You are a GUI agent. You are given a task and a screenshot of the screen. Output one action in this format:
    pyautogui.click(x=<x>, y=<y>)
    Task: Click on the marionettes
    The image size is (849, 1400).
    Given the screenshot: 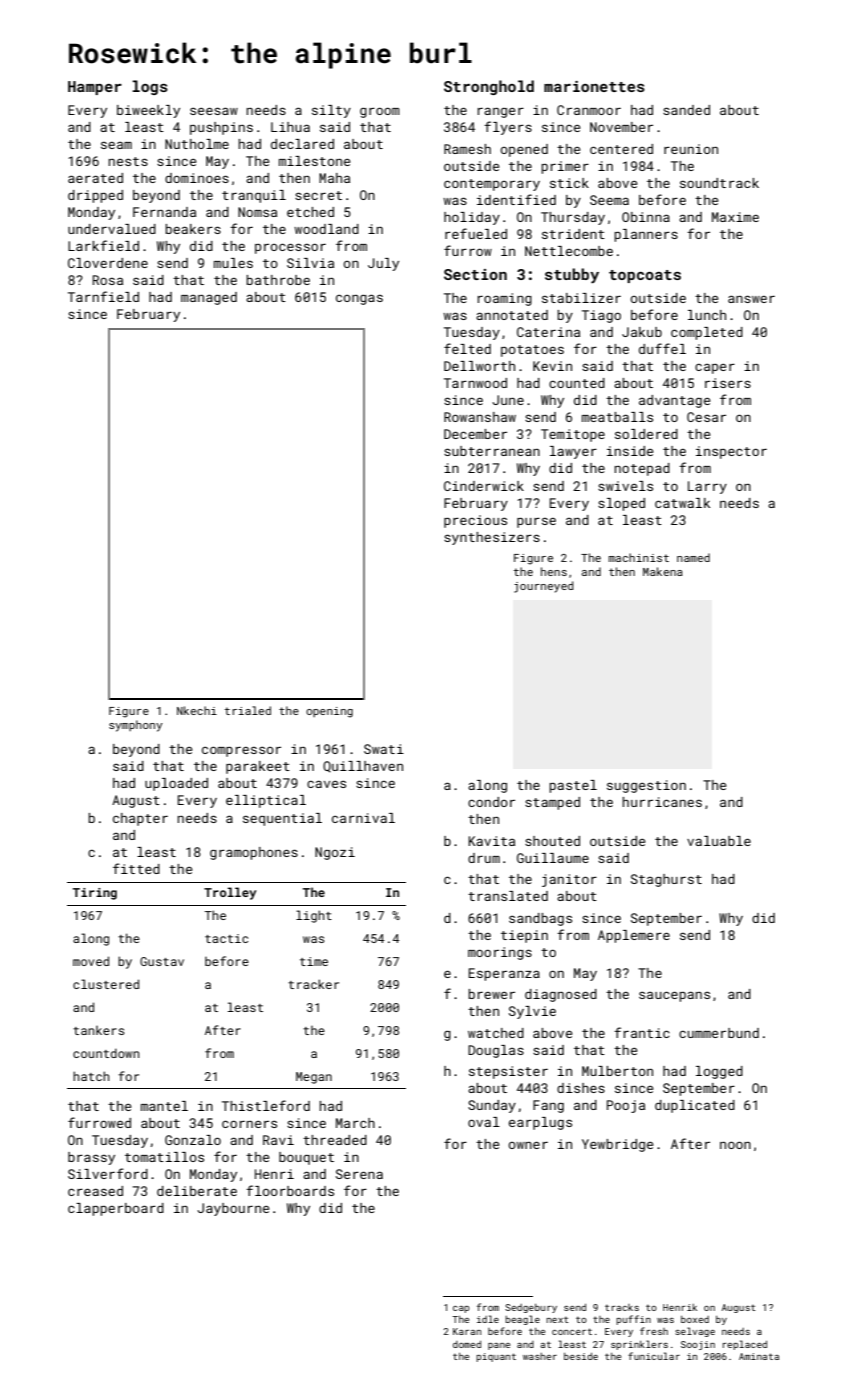 What is the action you would take?
    pyautogui.click(x=594, y=86)
